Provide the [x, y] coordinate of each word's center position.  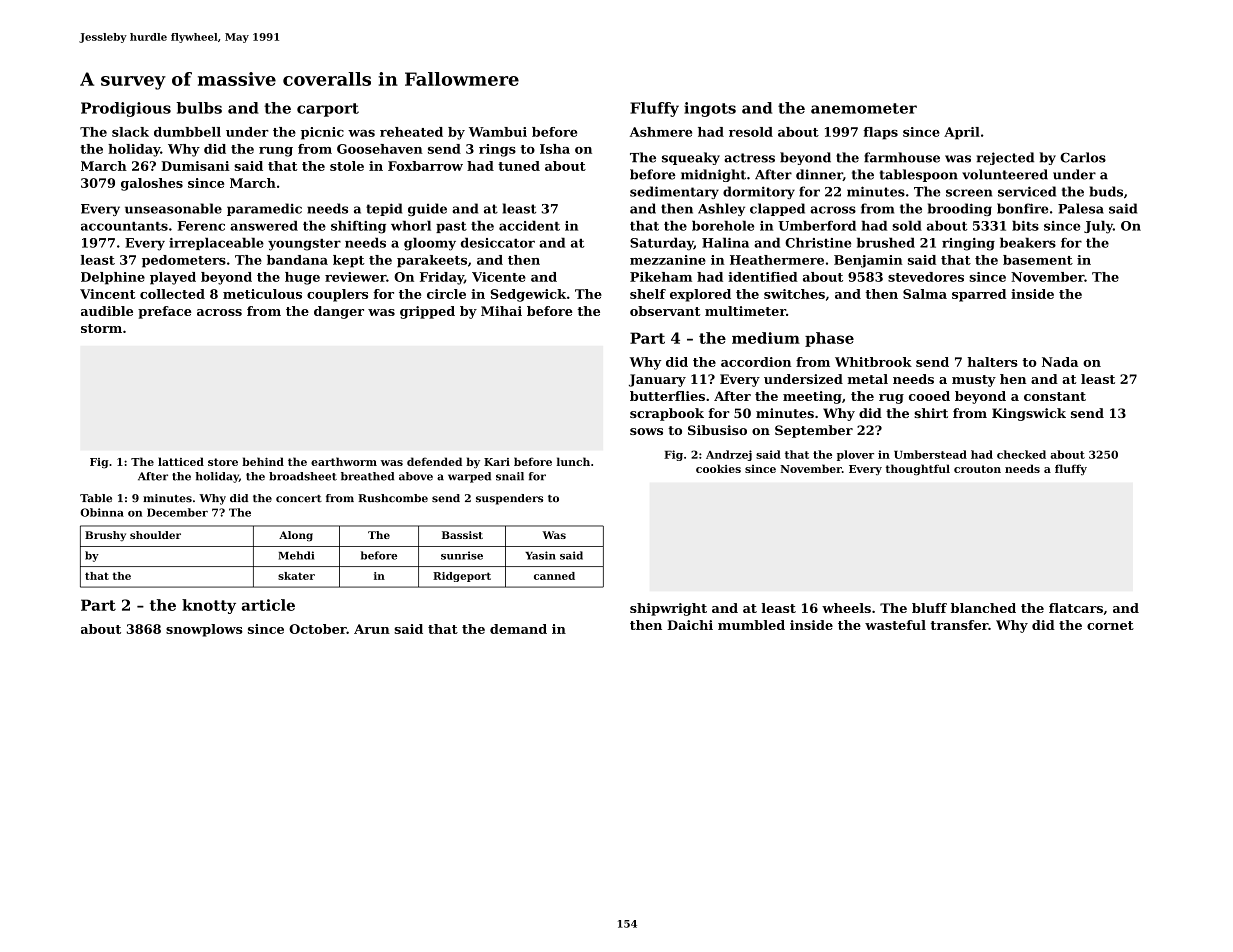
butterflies [667, 396]
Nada [1060, 362]
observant [665, 311]
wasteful [895, 625]
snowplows [204, 630]
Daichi [690, 625]
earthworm [344, 461]
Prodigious [126, 109]
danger [339, 312]
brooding [960, 209]
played [173, 278]
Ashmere [661, 132]
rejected [1005, 158]
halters [992, 362]
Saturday [662, 244]
